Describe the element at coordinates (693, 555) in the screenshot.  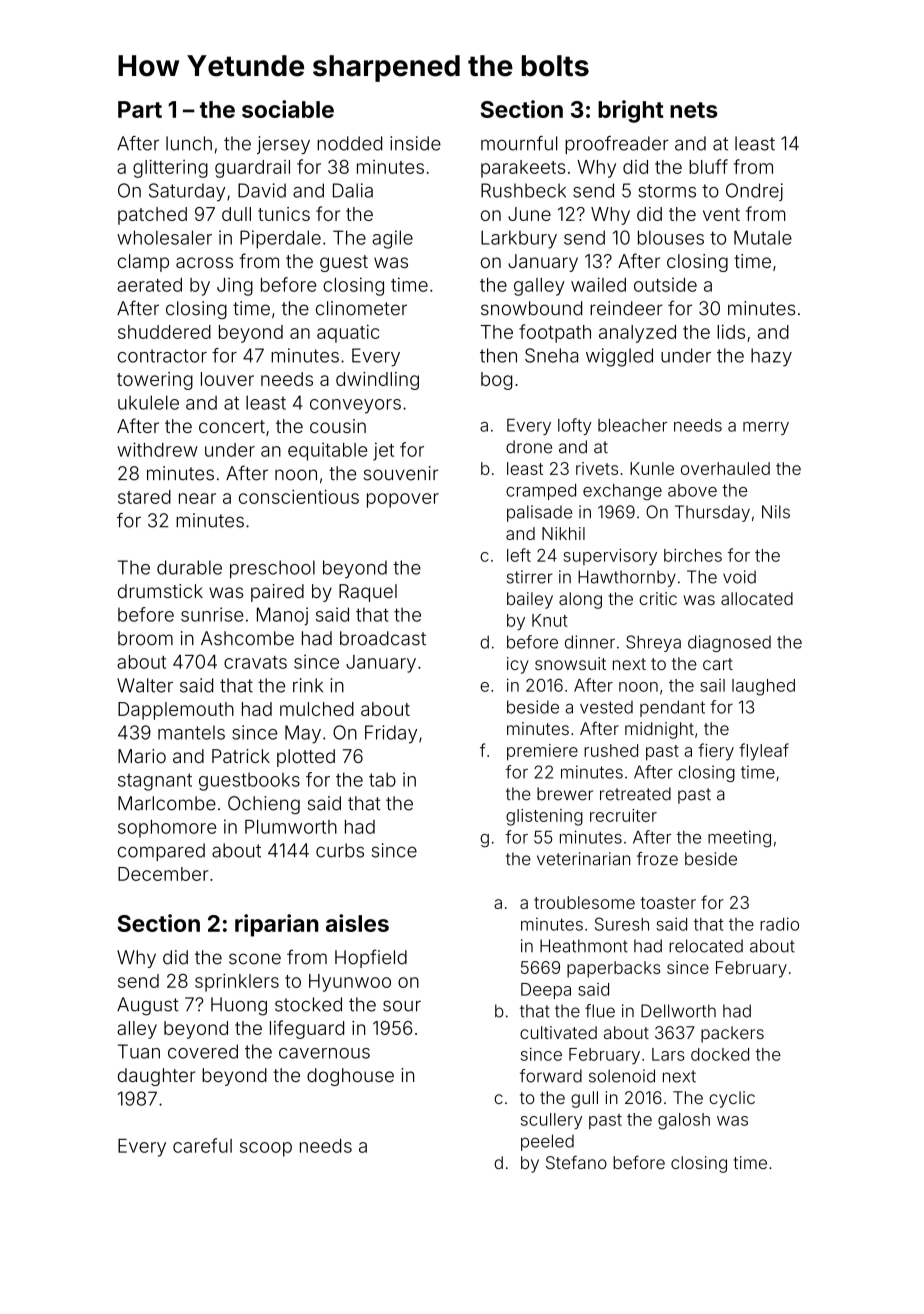
I see `birches` at that location.
